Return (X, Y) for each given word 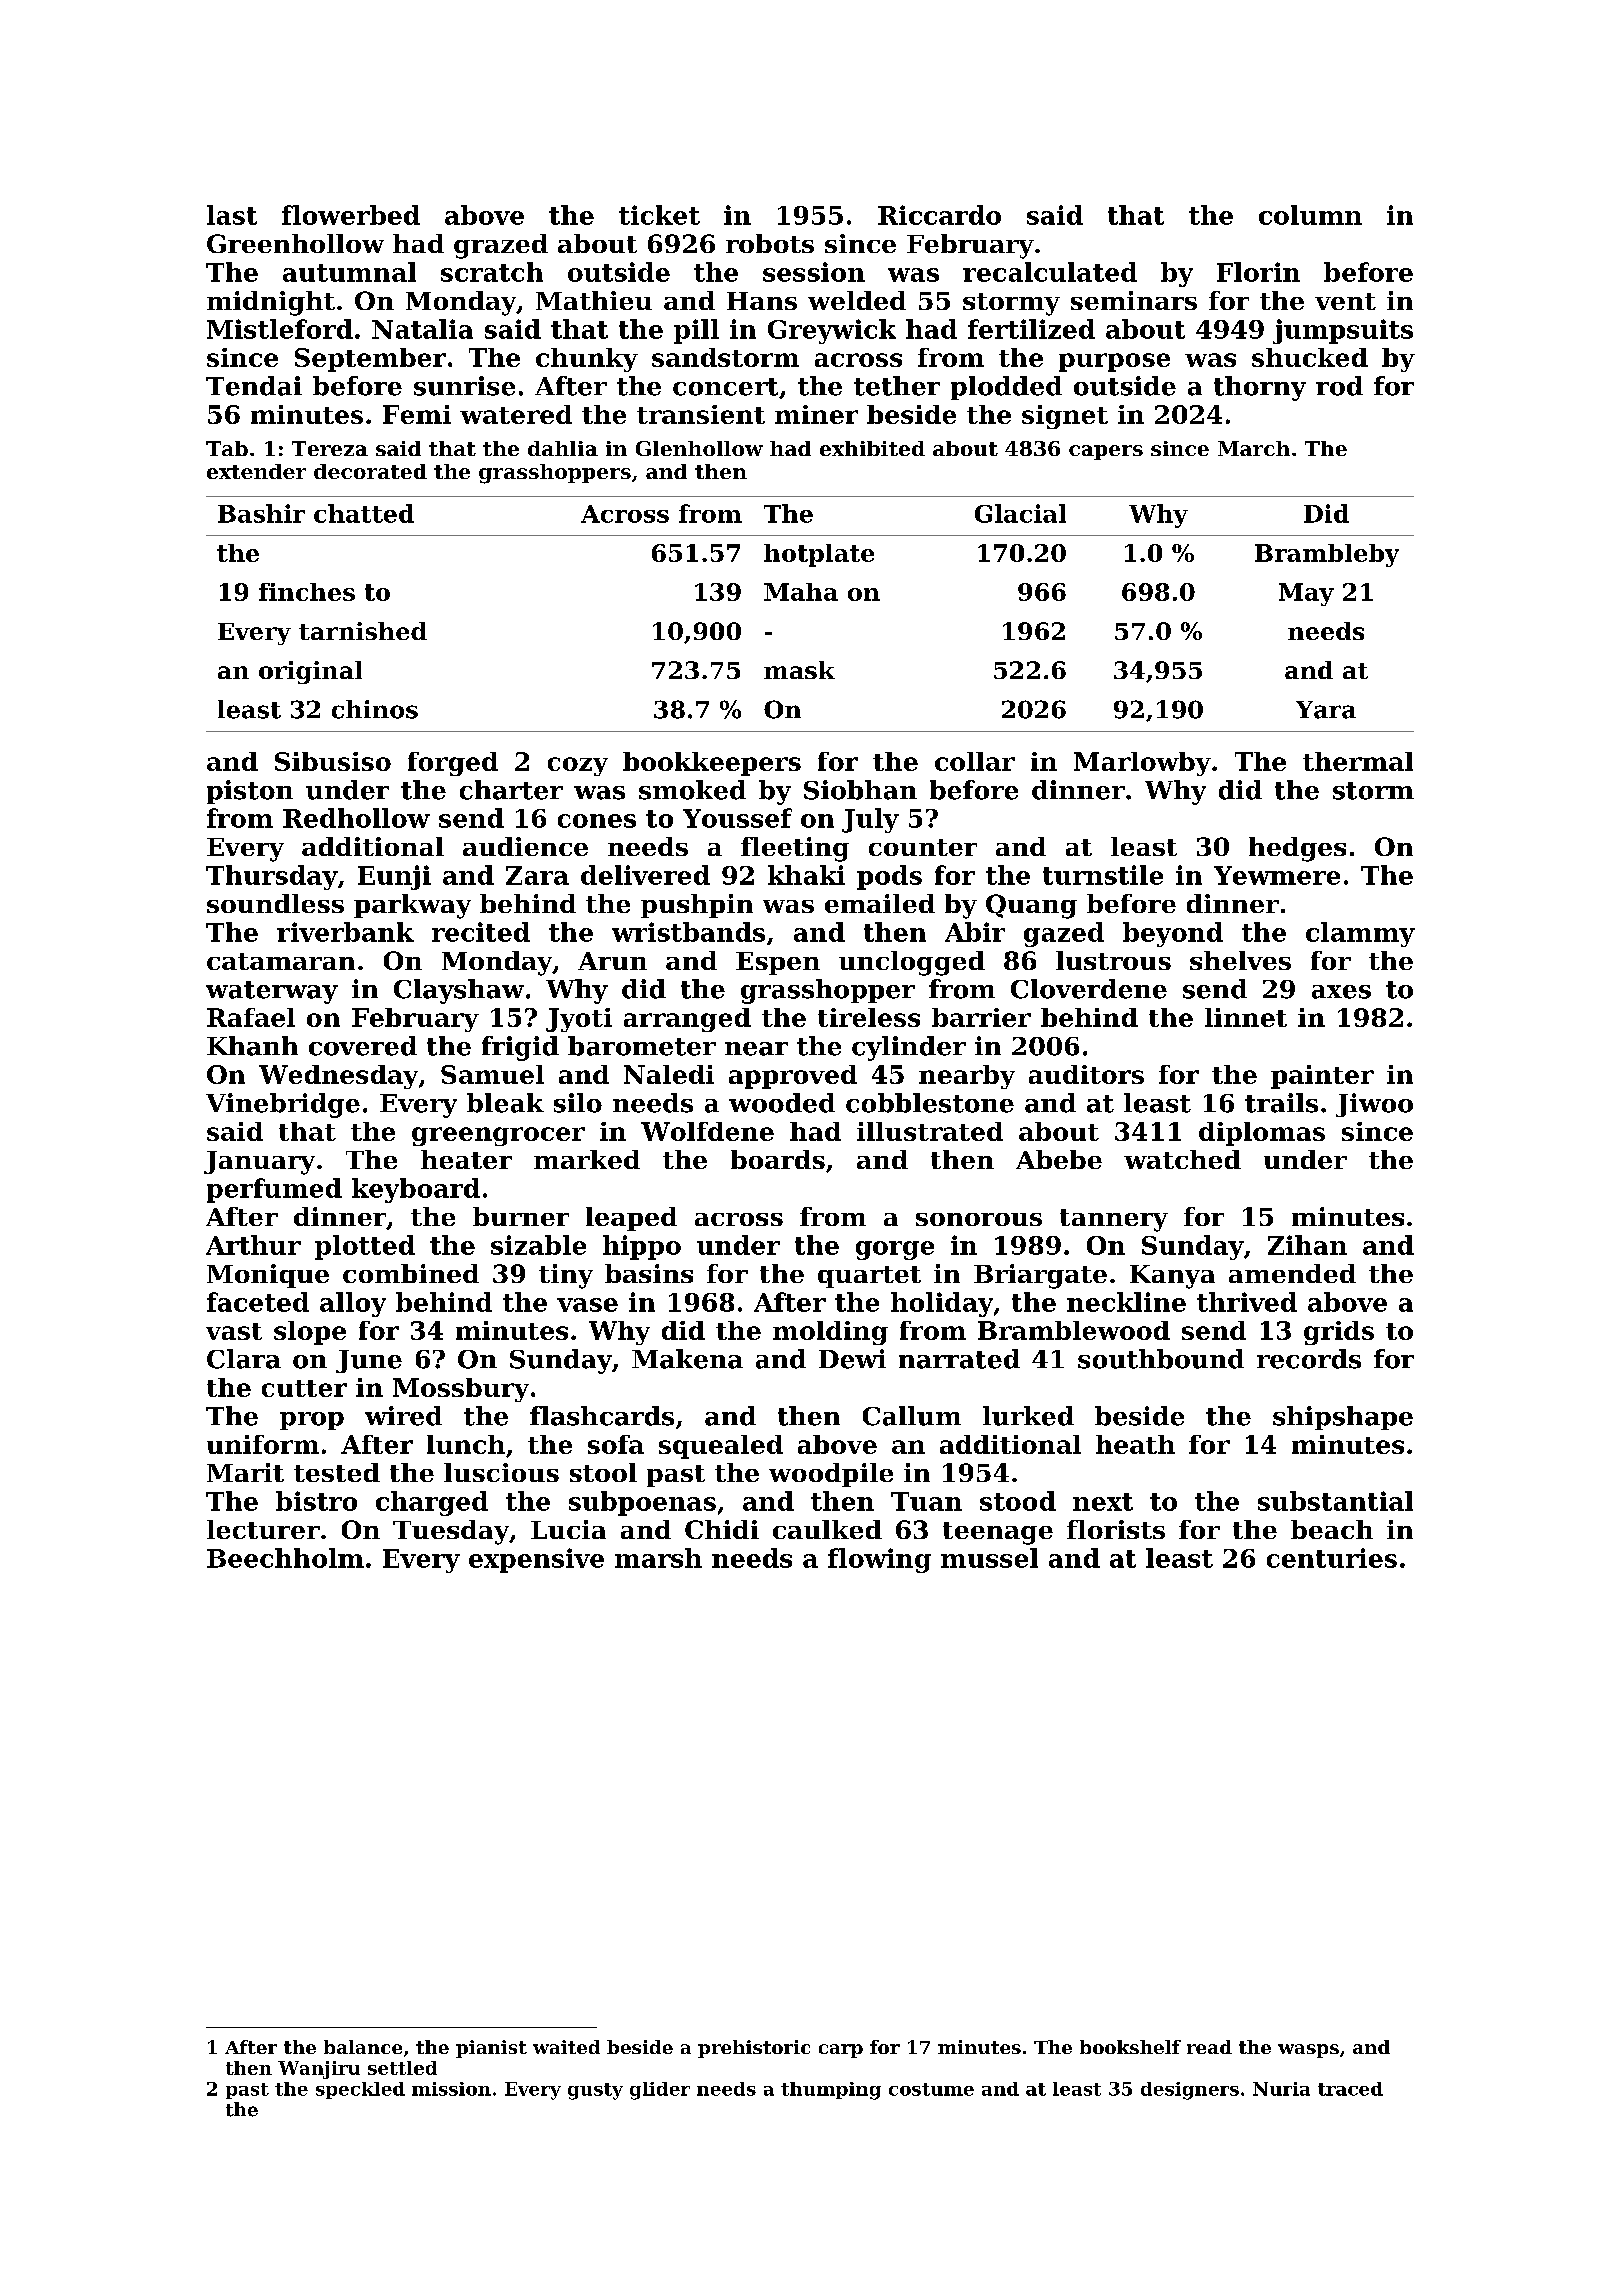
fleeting (795, 849)
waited (566, 2047)
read (1209, 2047)
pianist (491, 2049)
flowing (879, 1560)
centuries (1332, 1558)
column (1310, 215)
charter (511, 790)
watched (1182, 1159)
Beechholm (285, 1558)
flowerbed (351, 215)
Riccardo (939, 215)
